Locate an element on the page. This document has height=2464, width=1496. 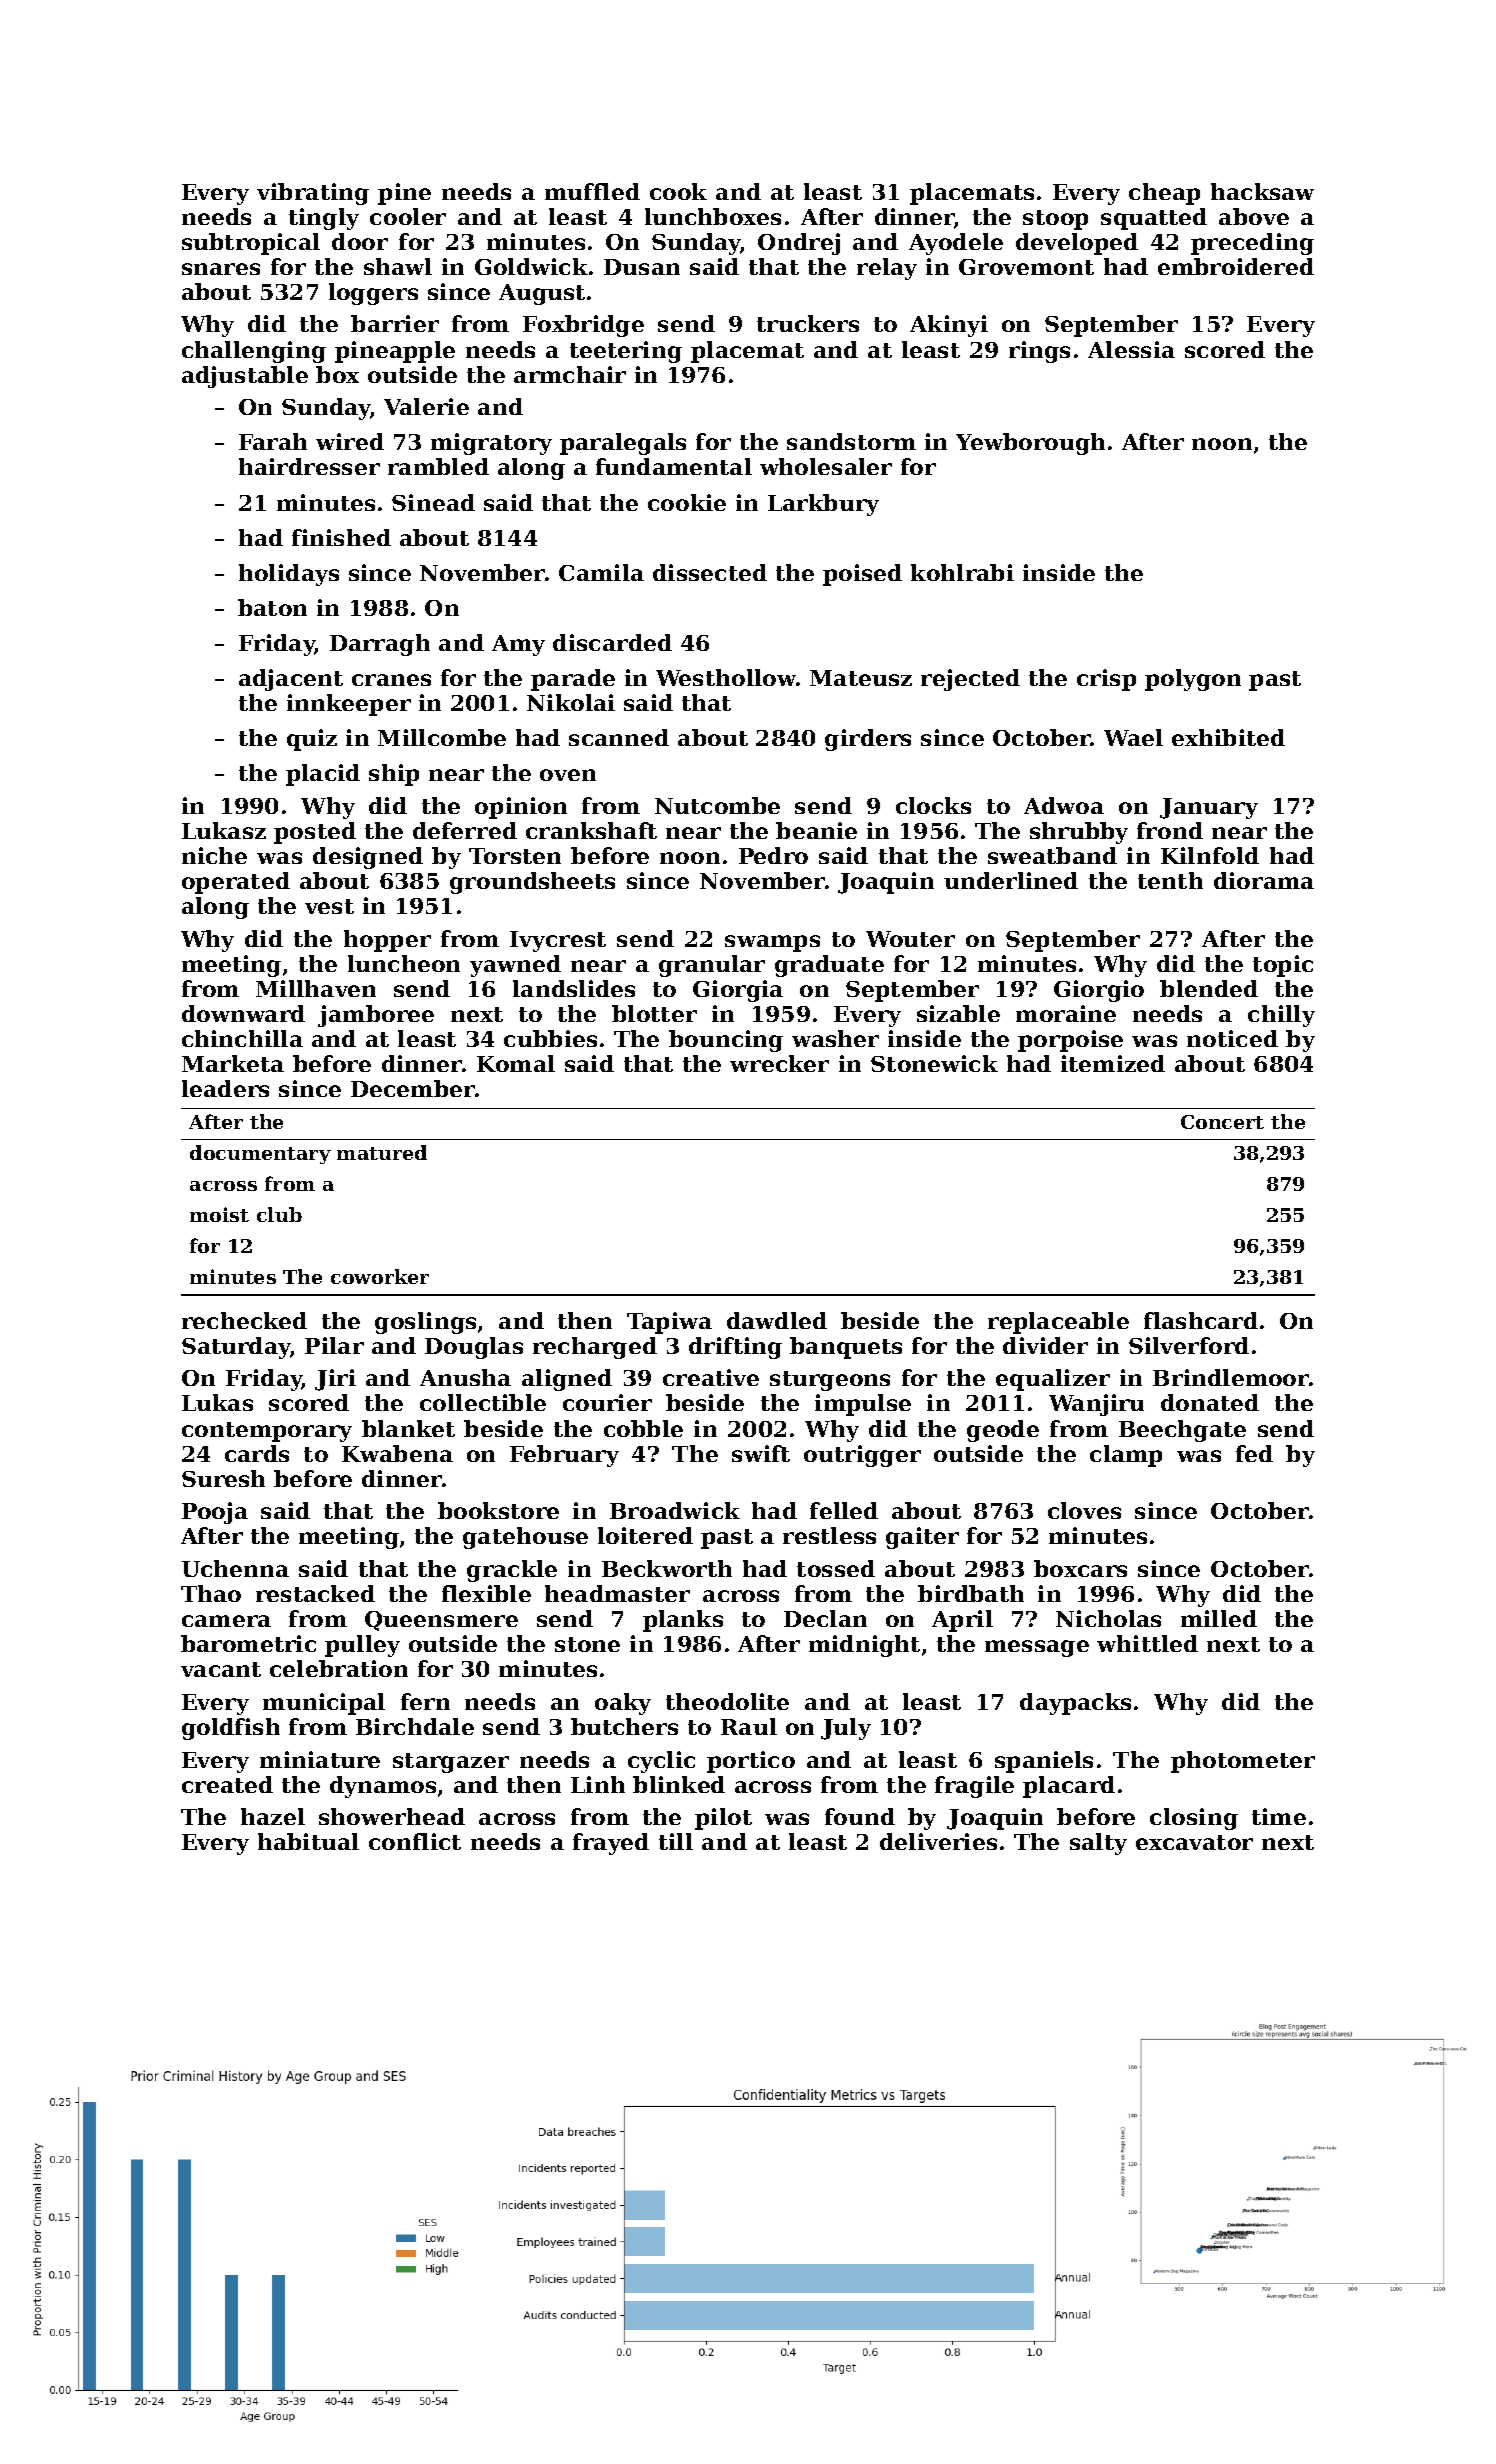
cubbies is located at coordinates (550, 1038).
